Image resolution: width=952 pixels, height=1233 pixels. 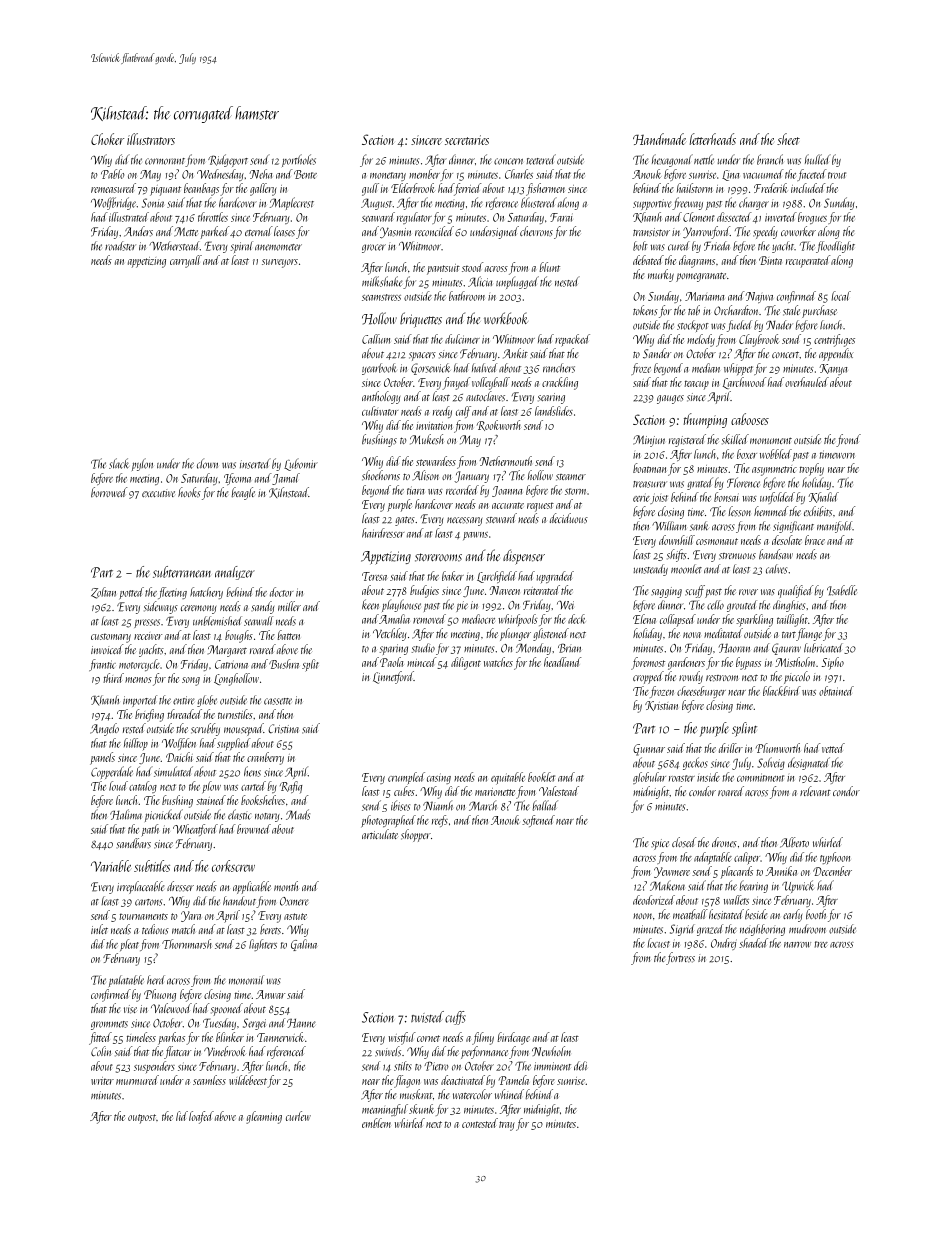 I want to click on song, so click(x=191, y=681).
